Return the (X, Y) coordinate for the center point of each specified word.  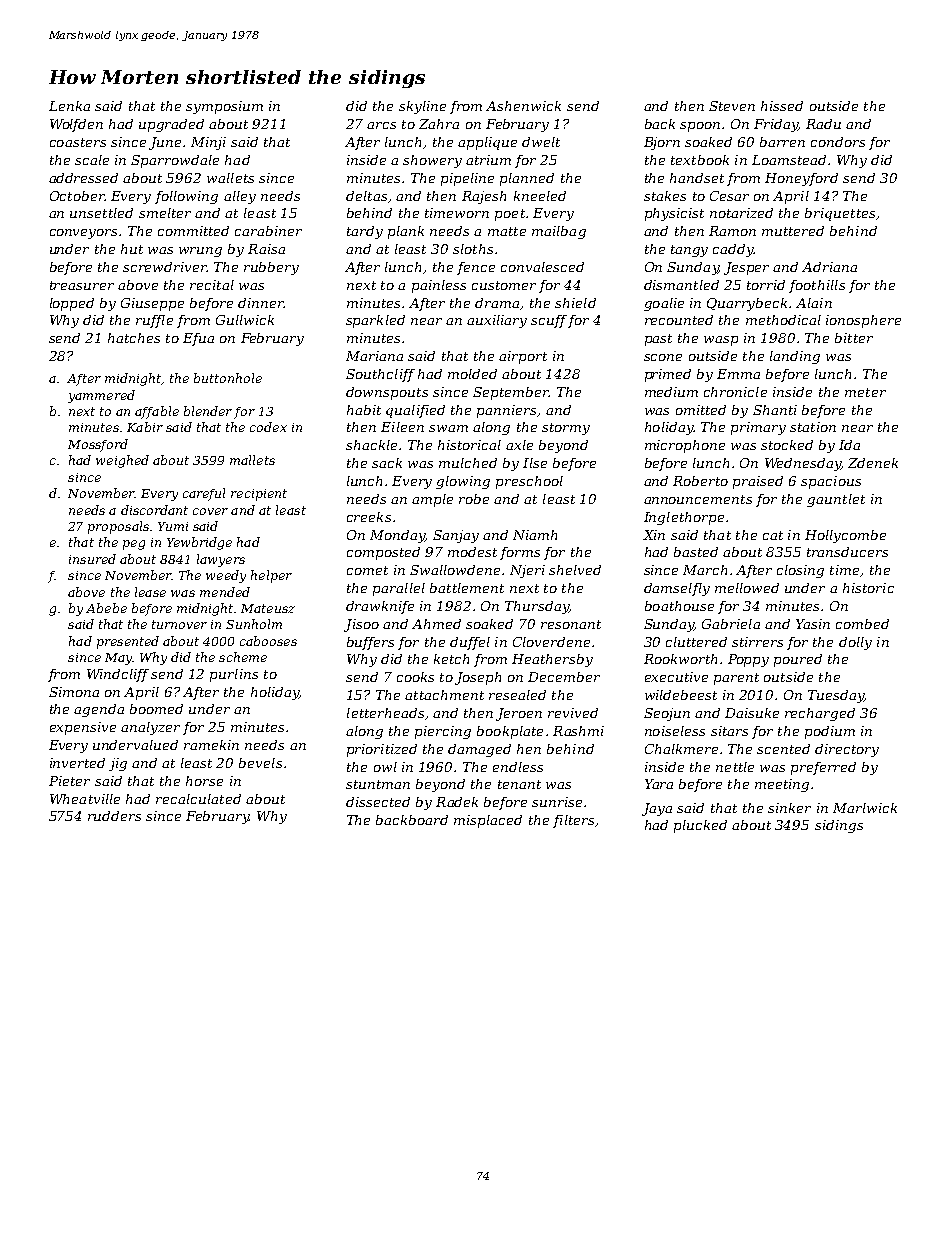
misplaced (488, 821)
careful (204, 494)
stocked (787, 445)
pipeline (467, 179)
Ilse (535, 463)
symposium (224, 107)
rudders (114, 816)
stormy (566, 429)
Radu (823, 124)
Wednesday (803, 464)
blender (208, 411)
